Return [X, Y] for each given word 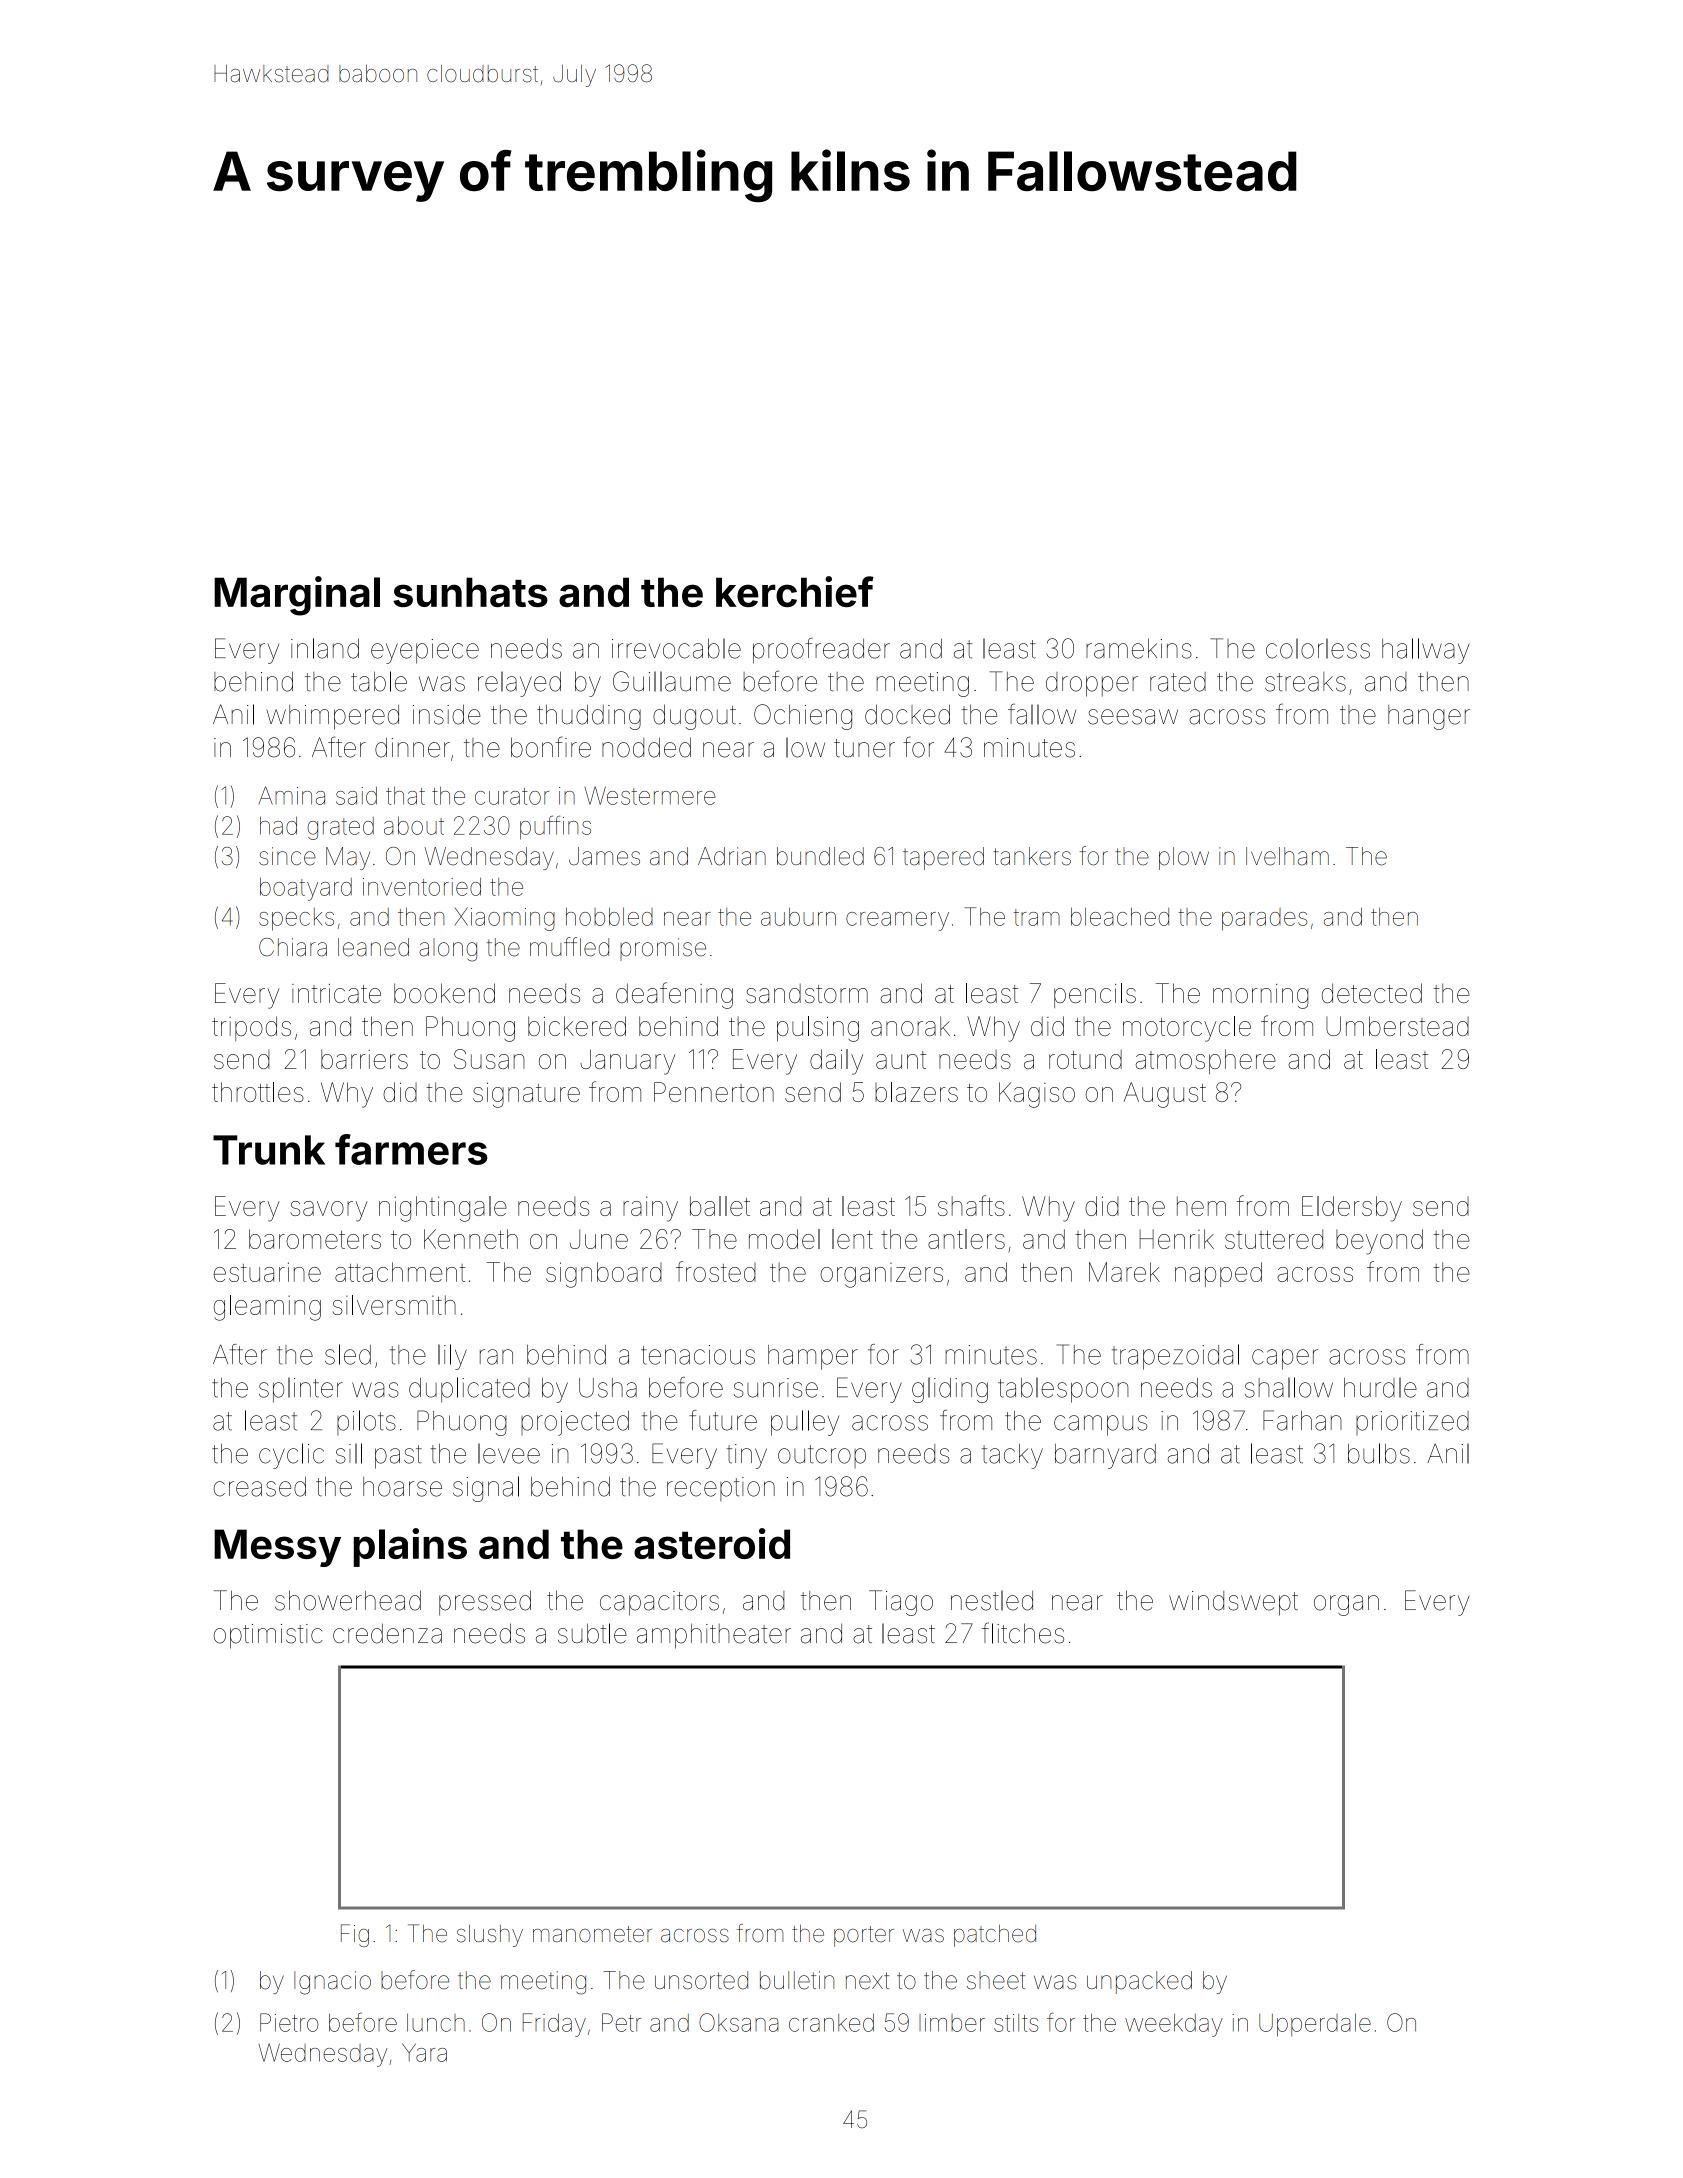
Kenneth [471, 1239]
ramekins [1139, 649]
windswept [1233, 1603]
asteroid [712, 1543]
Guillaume [672, 681]
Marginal [297, 596]
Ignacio [332, 1983]
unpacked [1139, 1982]
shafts [971, 1205]
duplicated [469, 1390]
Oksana [739, 2022]
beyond [1379, 1242]
